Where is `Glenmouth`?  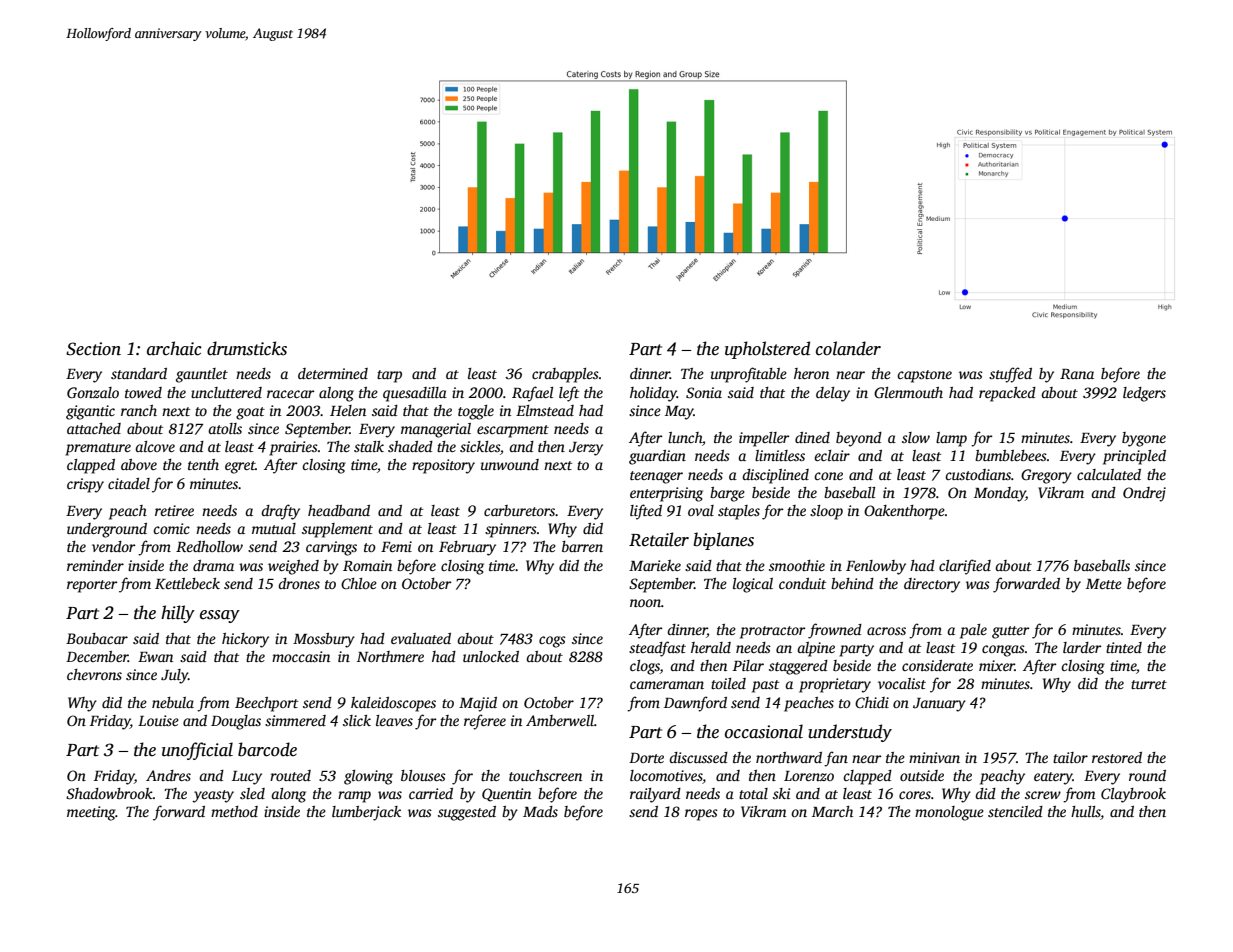 Glenmouth is located at coordinates (908, 392).
